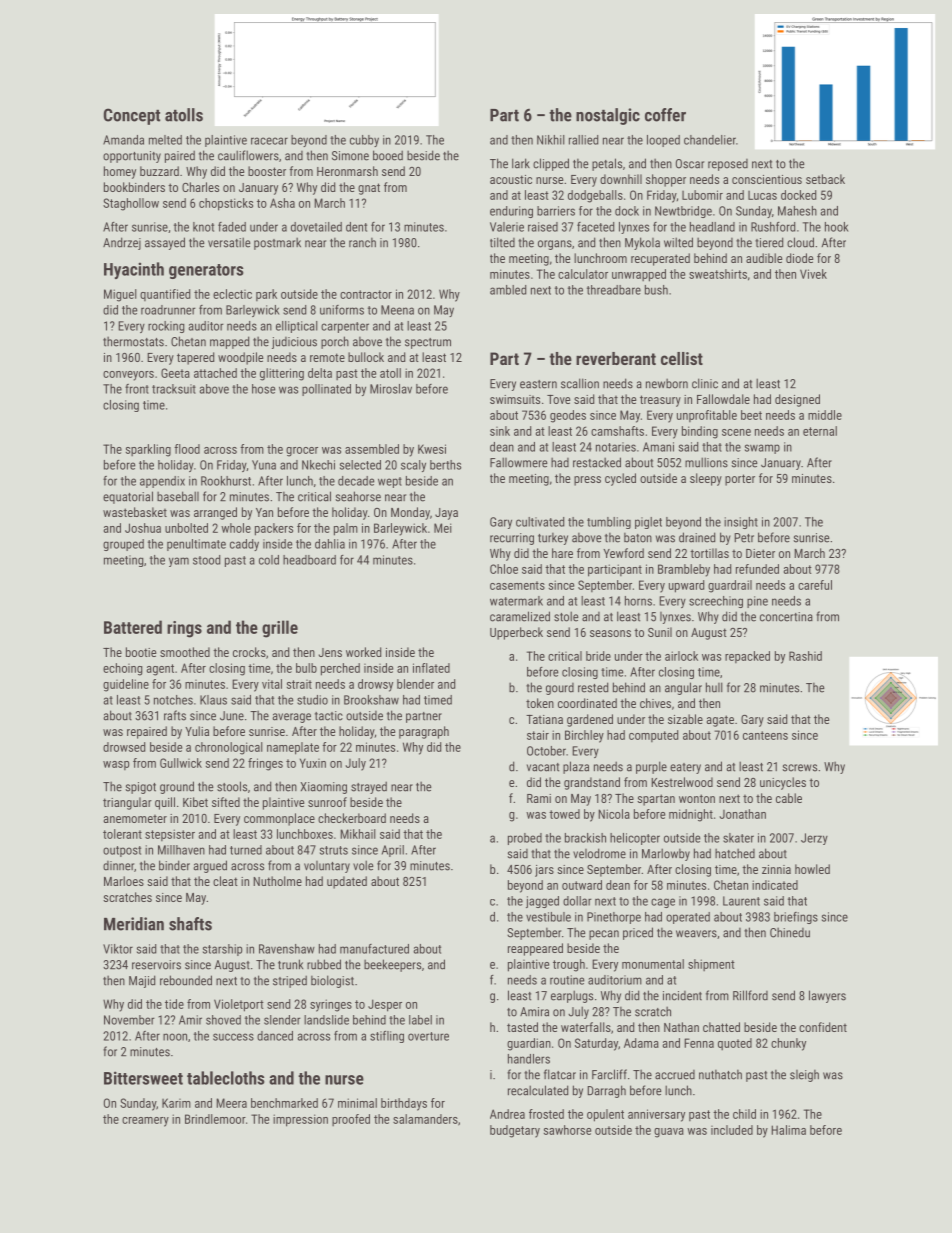  I want to click on woodpile, so click(240, 358).
